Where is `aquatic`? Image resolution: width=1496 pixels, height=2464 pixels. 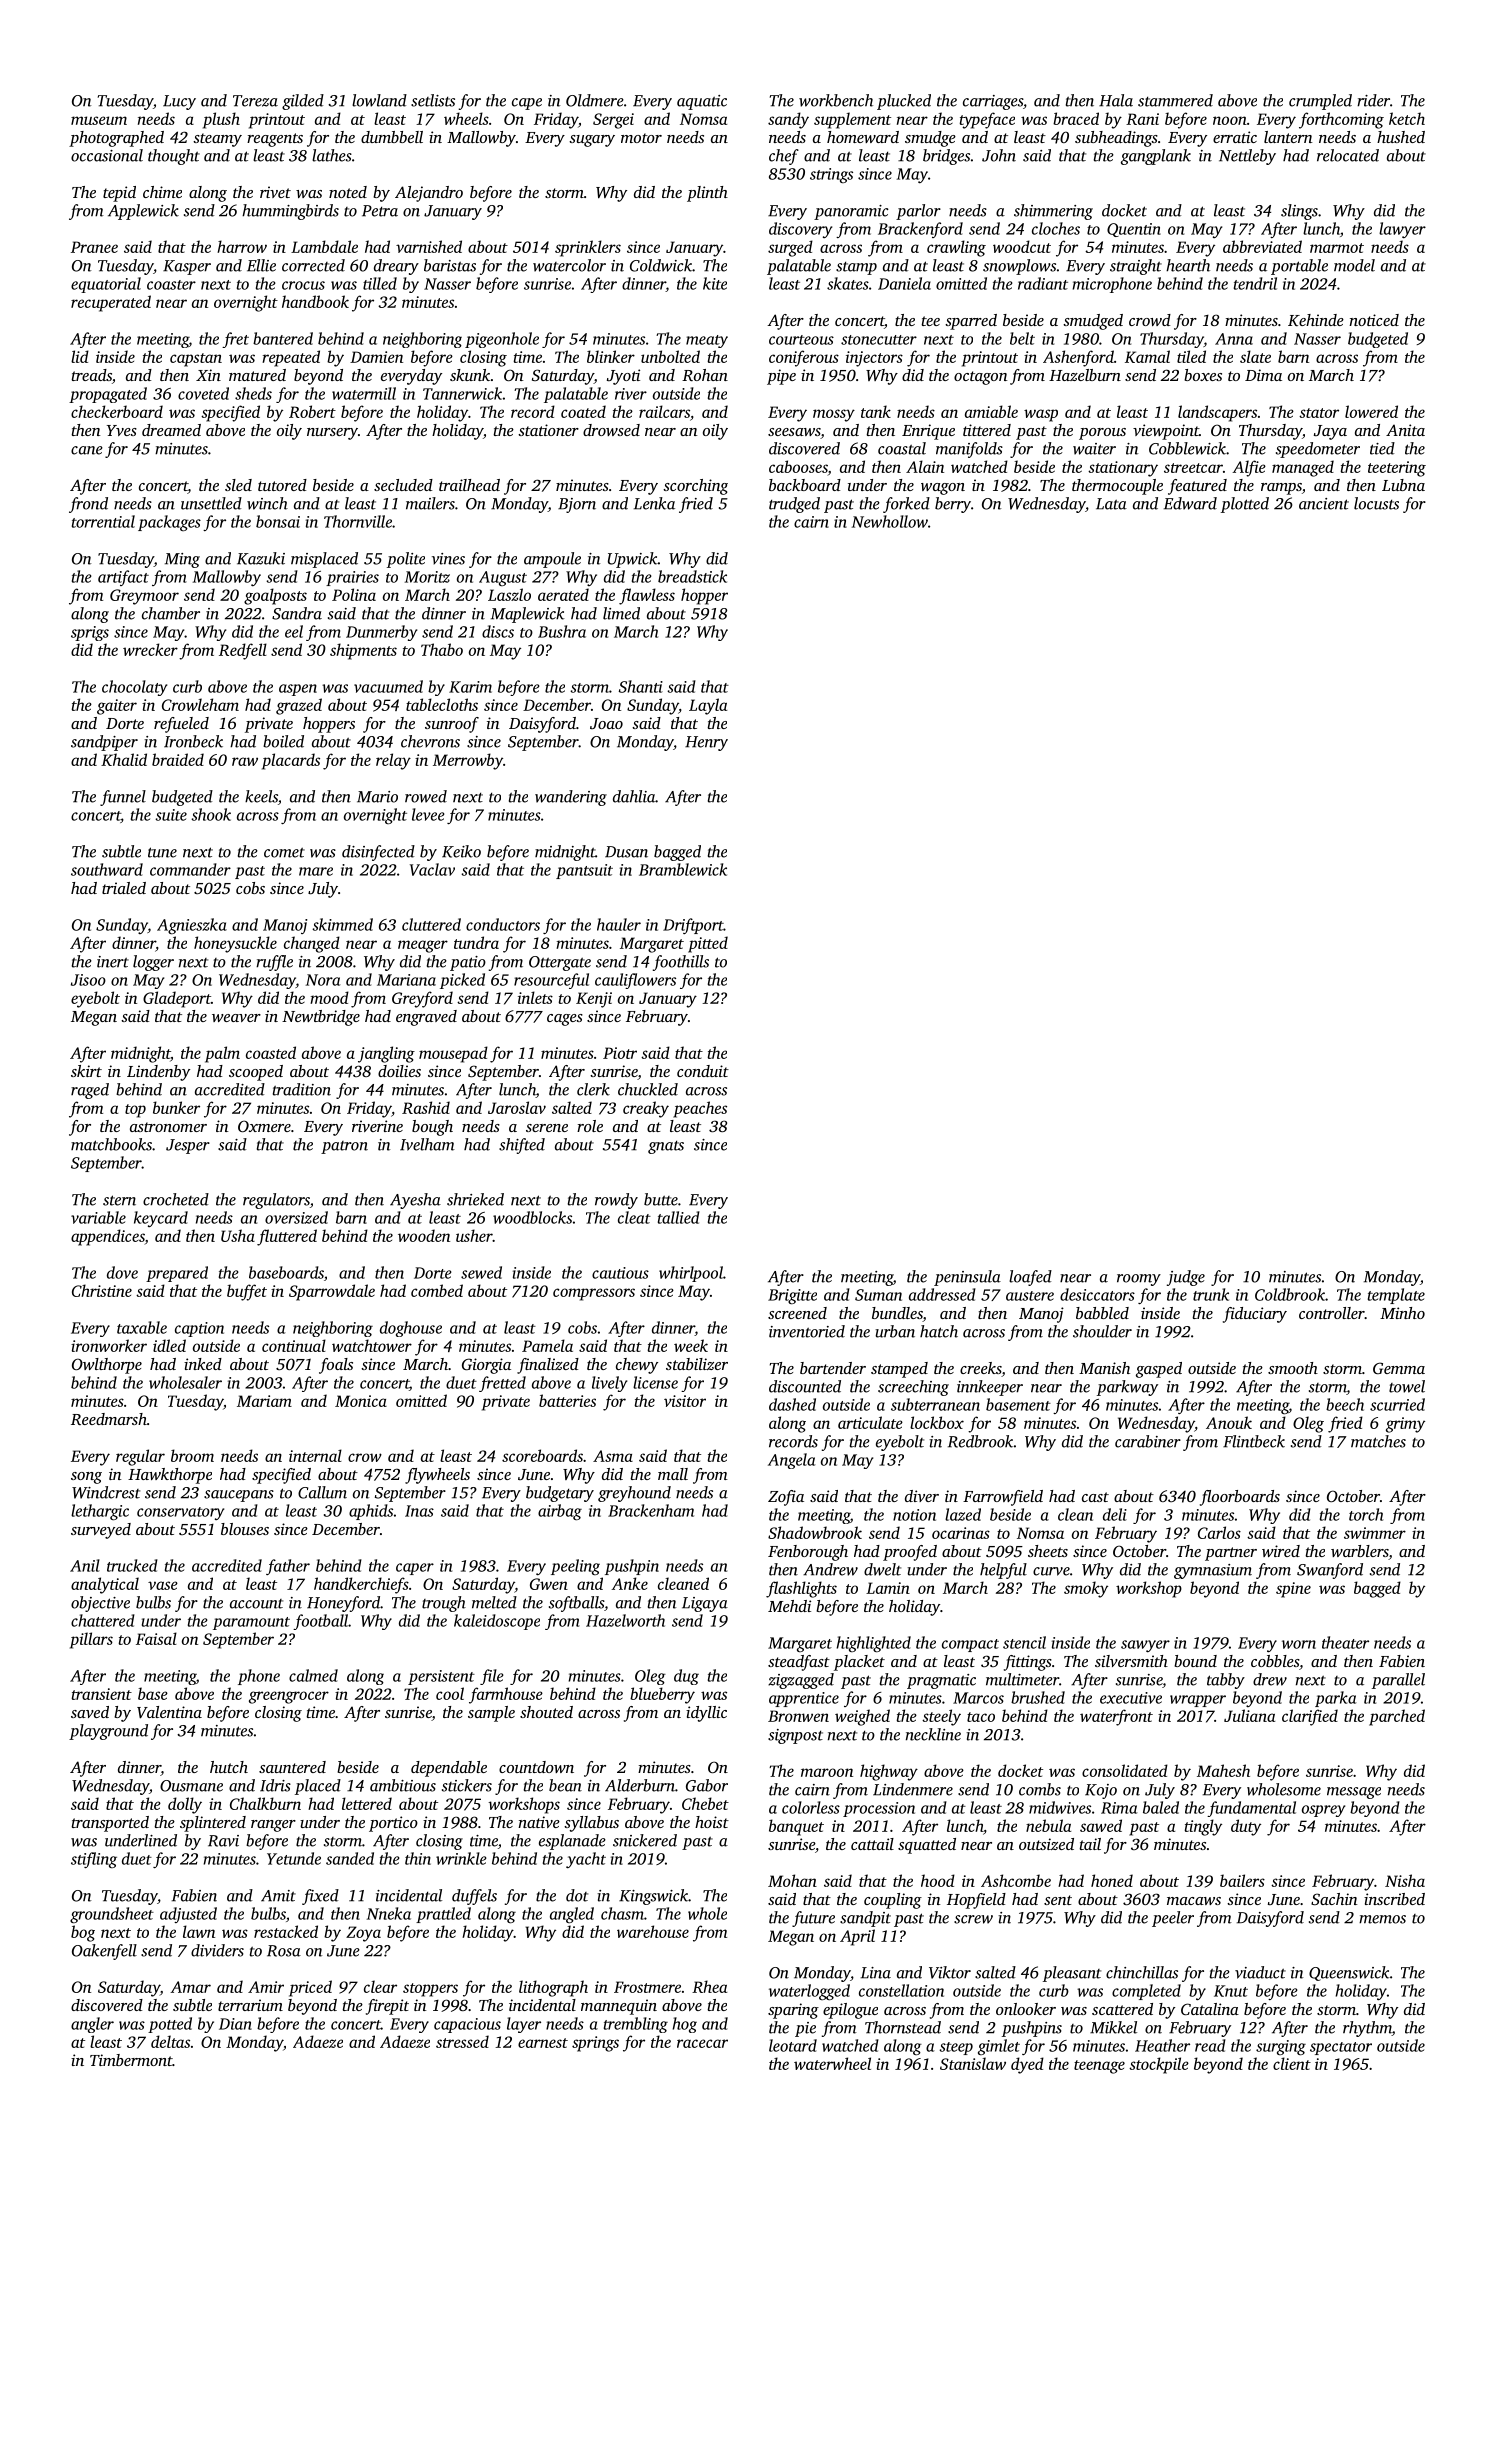
aquatic is located at coordinates (702, 102).
